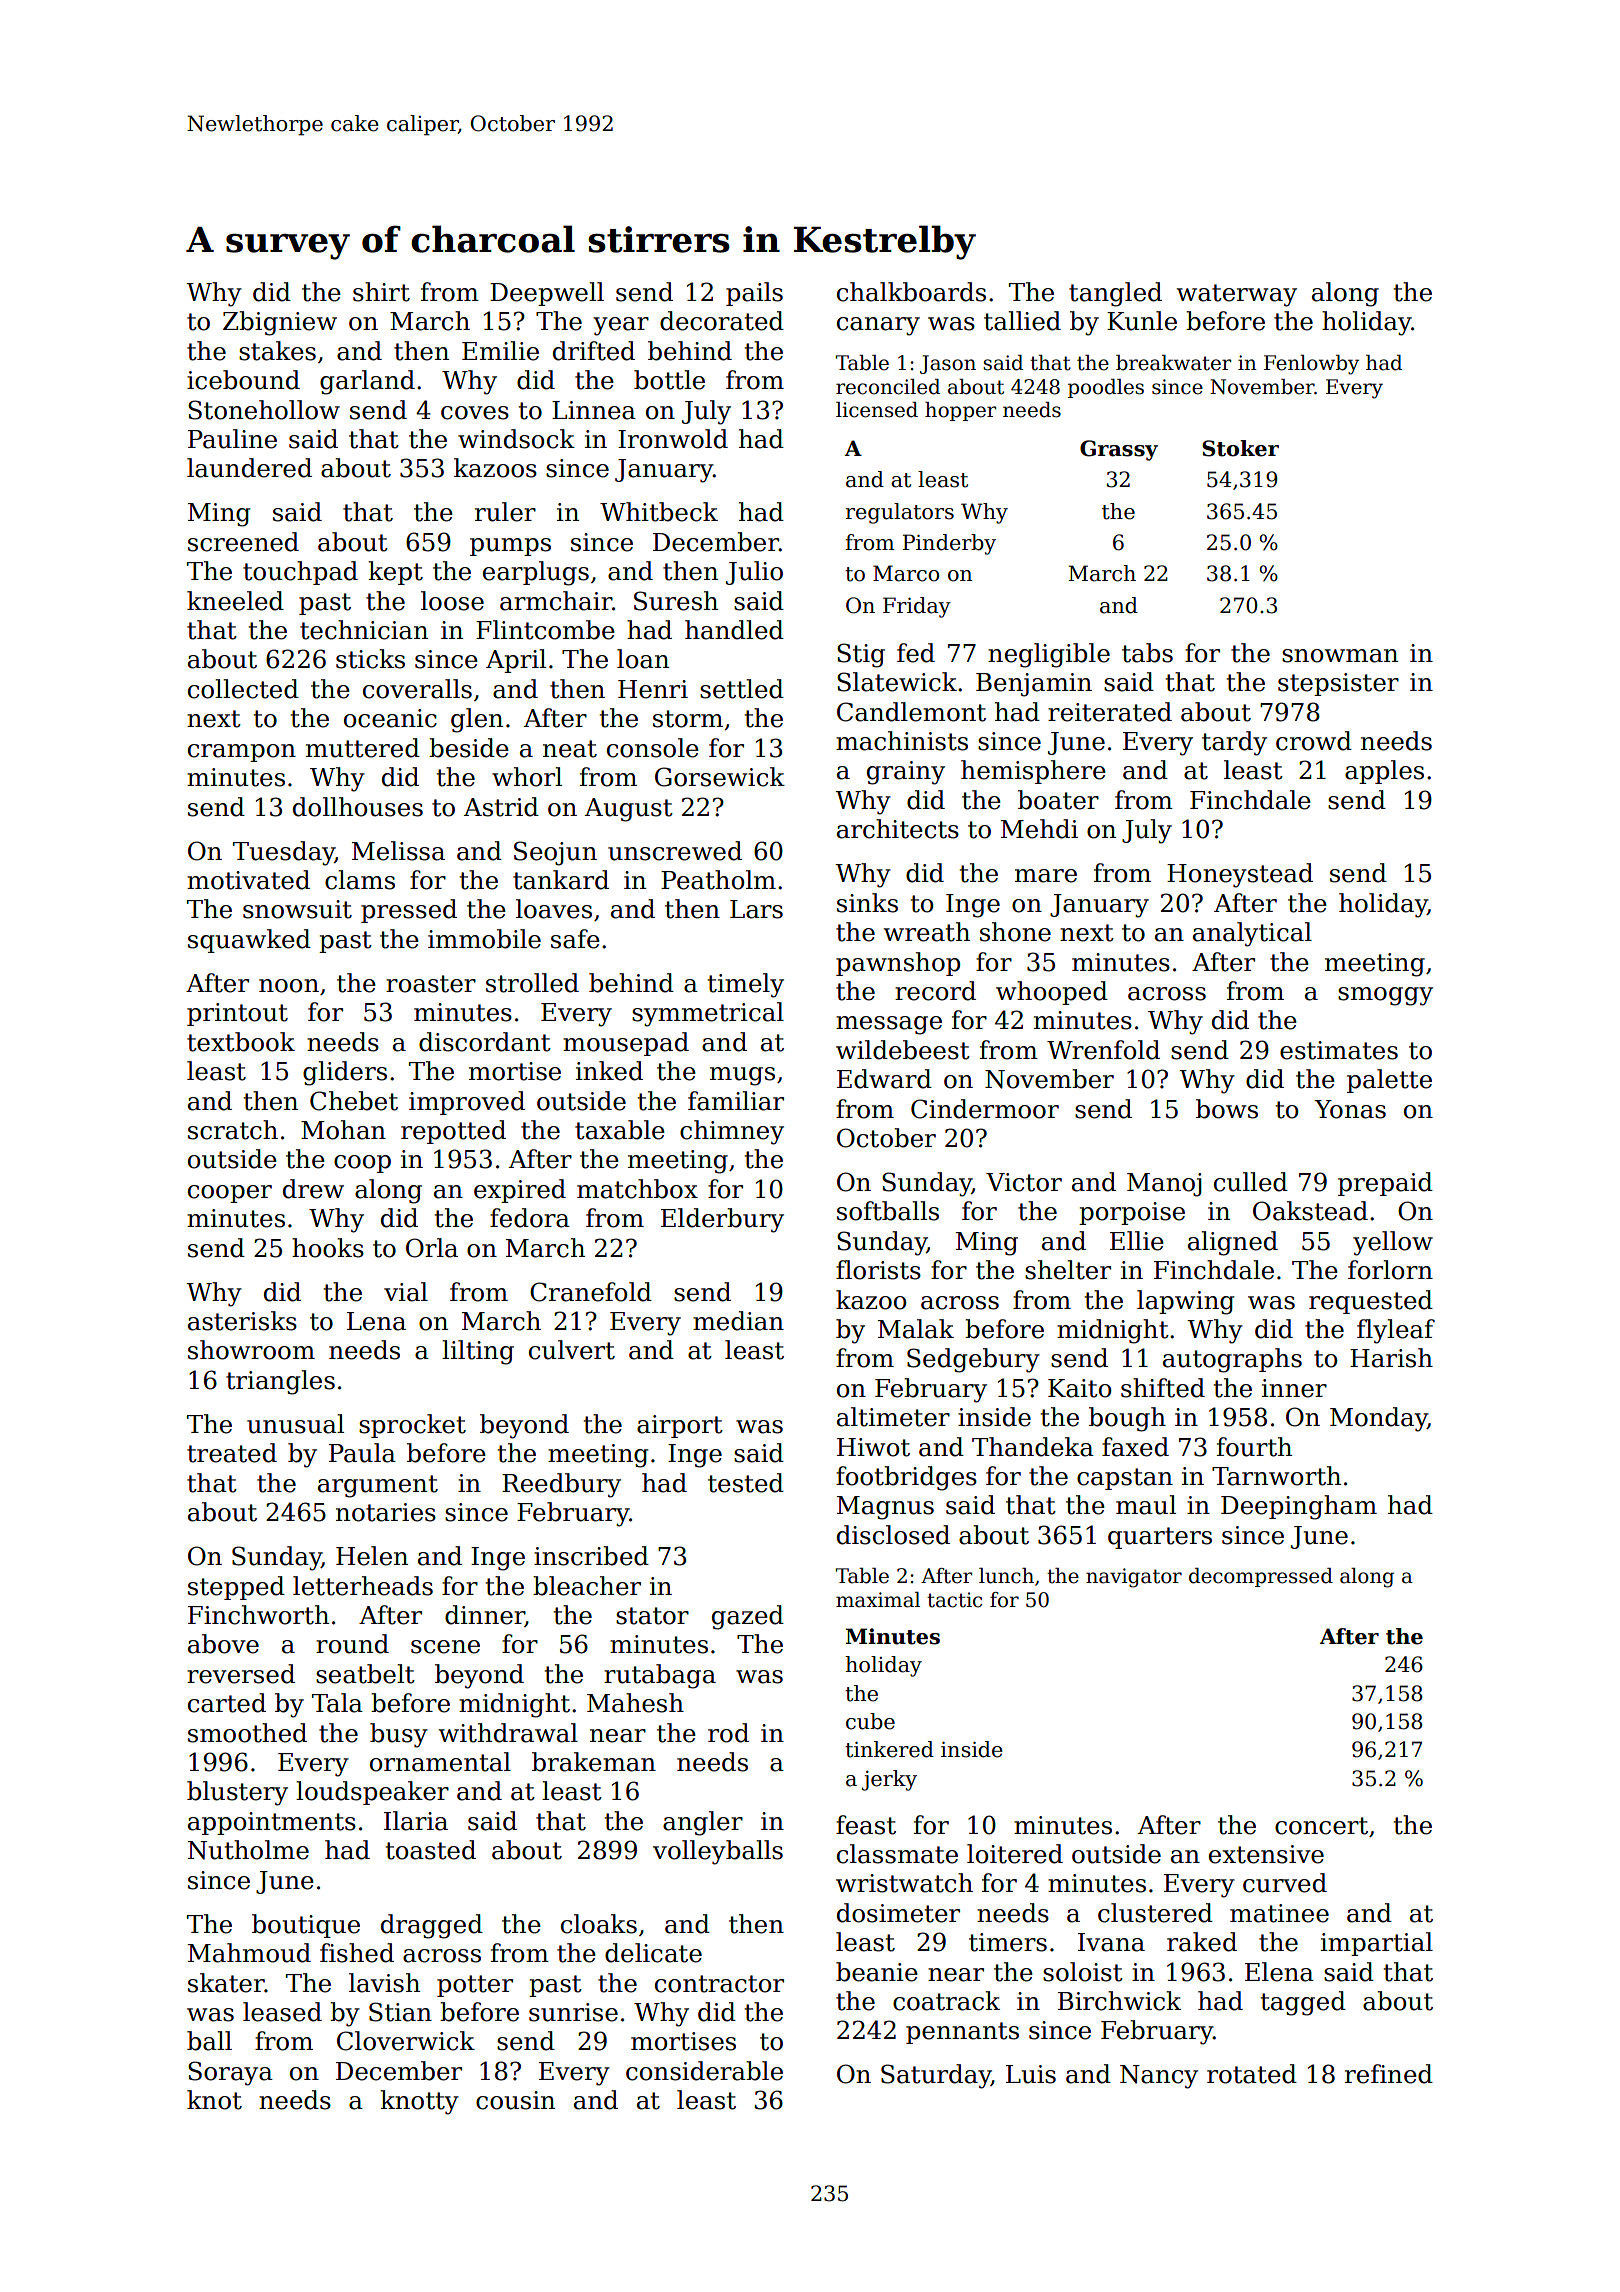 The image size is (1620, 2292). I want to click on Nutholme, so click(248, 1850).
